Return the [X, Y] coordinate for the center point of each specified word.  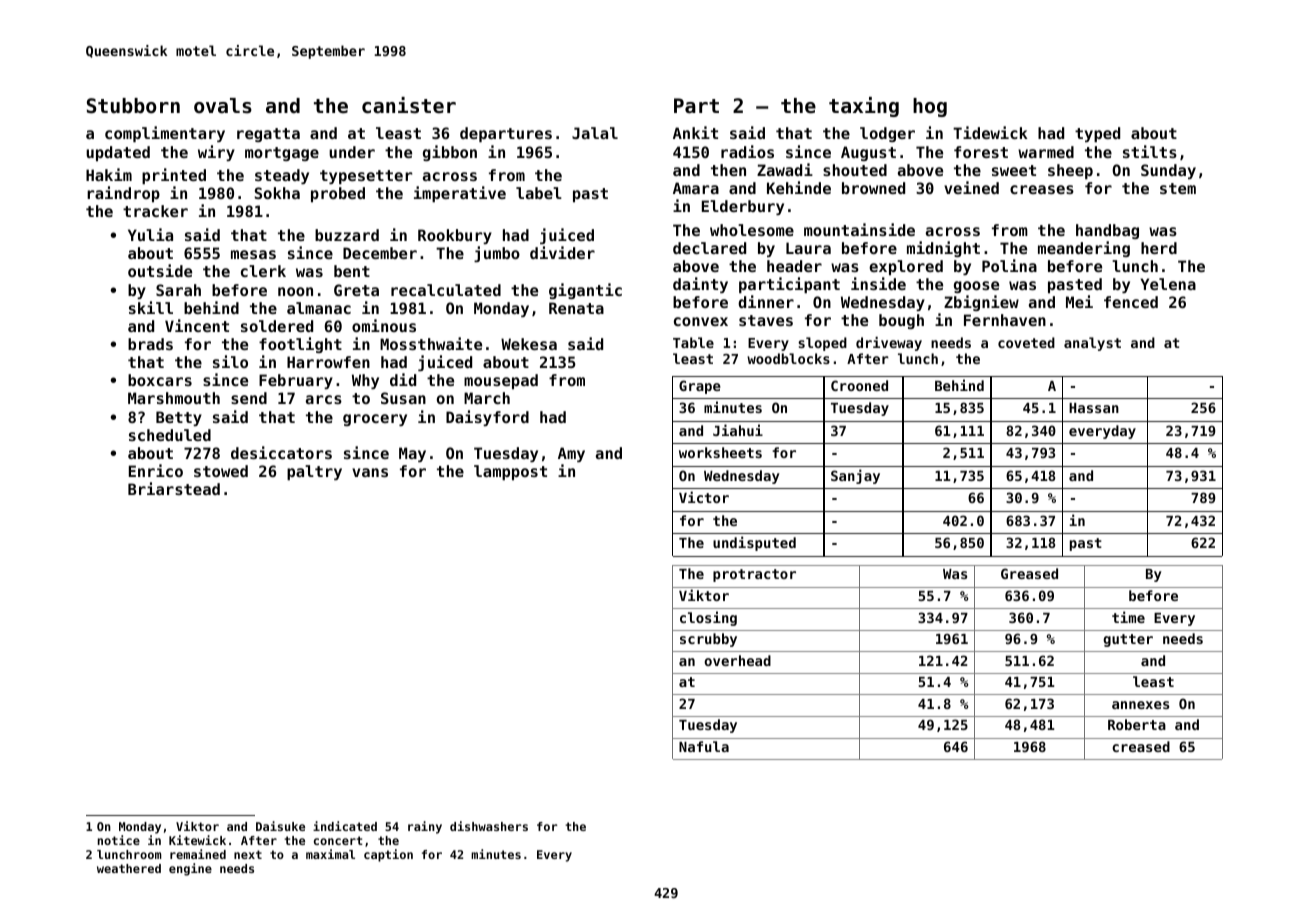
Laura [808, 248]
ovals [223, 106]
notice [119, 840]
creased [1141, 746]
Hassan [1094, 408]
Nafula [704, 746]
